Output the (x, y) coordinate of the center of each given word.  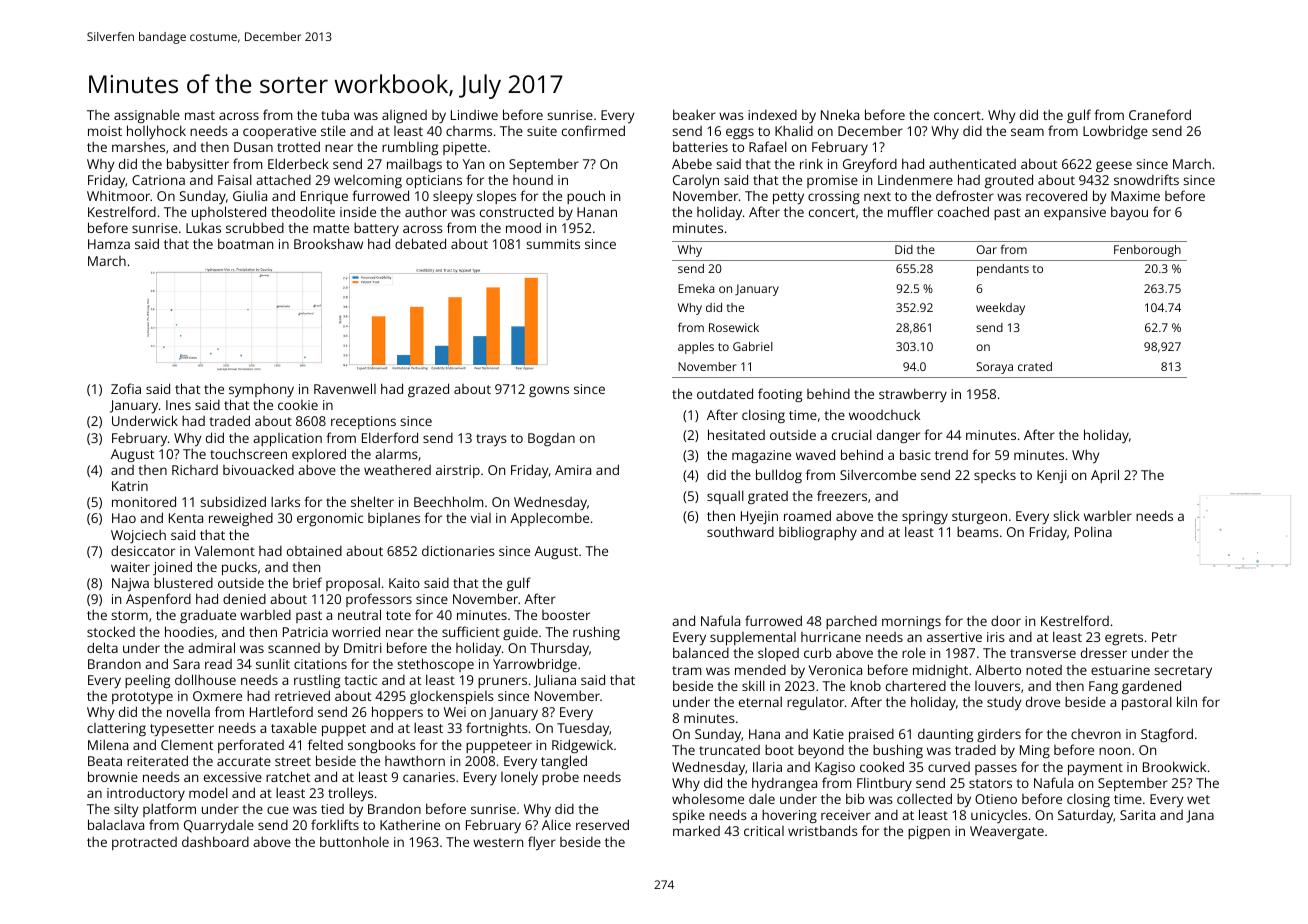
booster (566, 615)
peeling (147, 681)
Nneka (840, 114)
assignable (147, 116)
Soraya (994, 368)
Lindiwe (474, 115)
